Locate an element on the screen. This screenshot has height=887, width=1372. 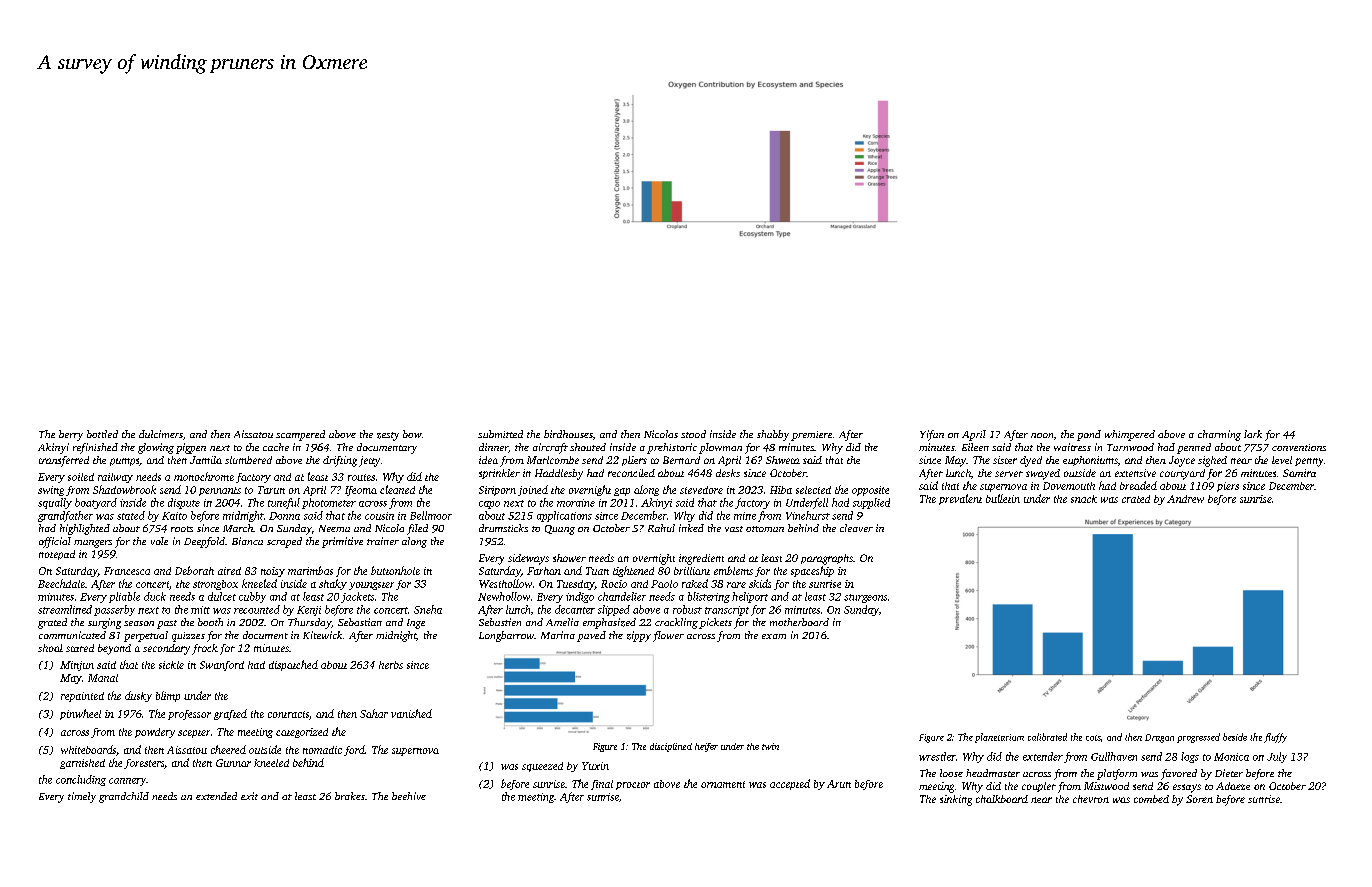
birdhouses is located at coordinates (568, 434).
